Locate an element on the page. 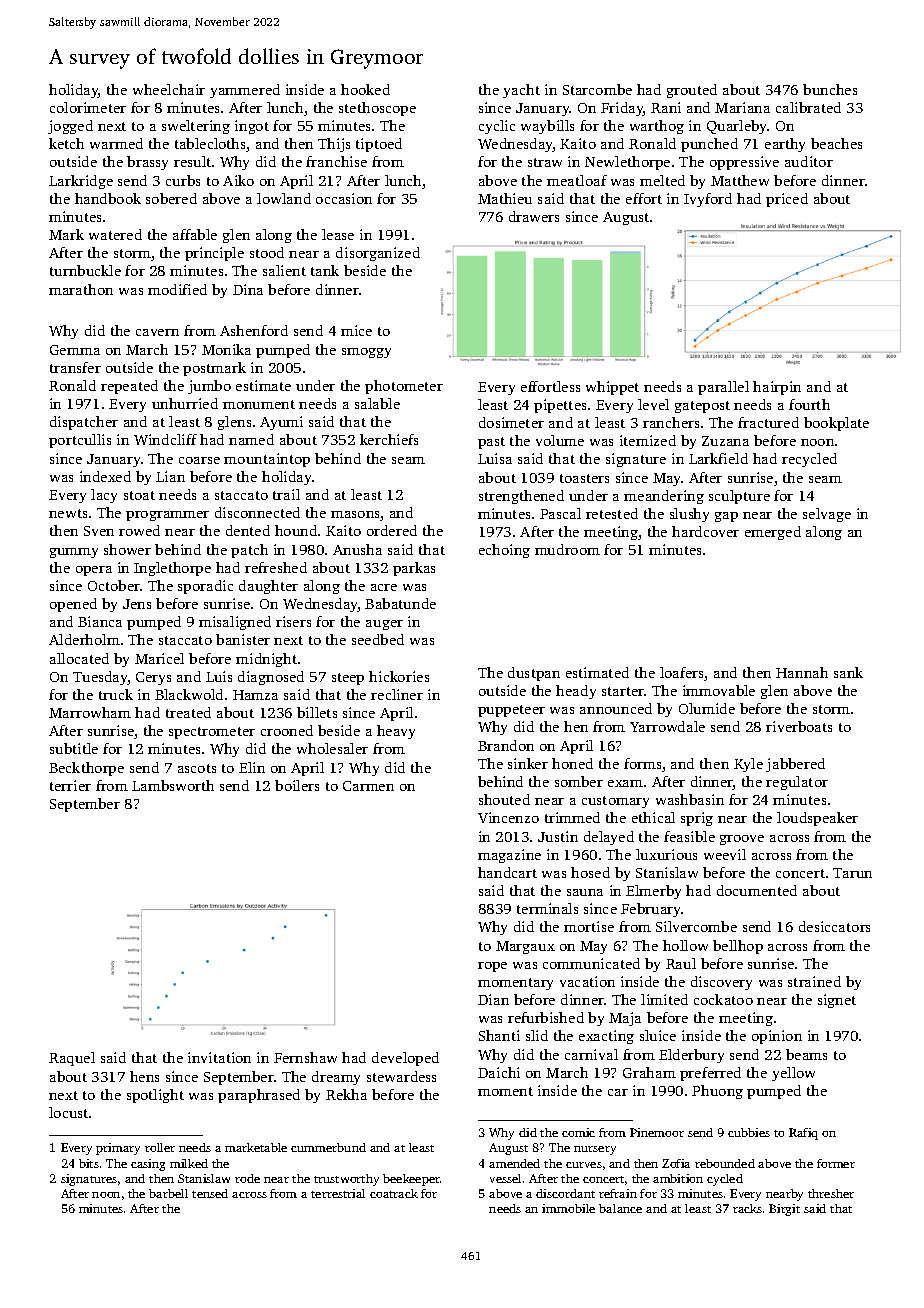 Image resolution: width=924 pixels, height=1308 pixels. rode is located at coordinates (247, 1178).
